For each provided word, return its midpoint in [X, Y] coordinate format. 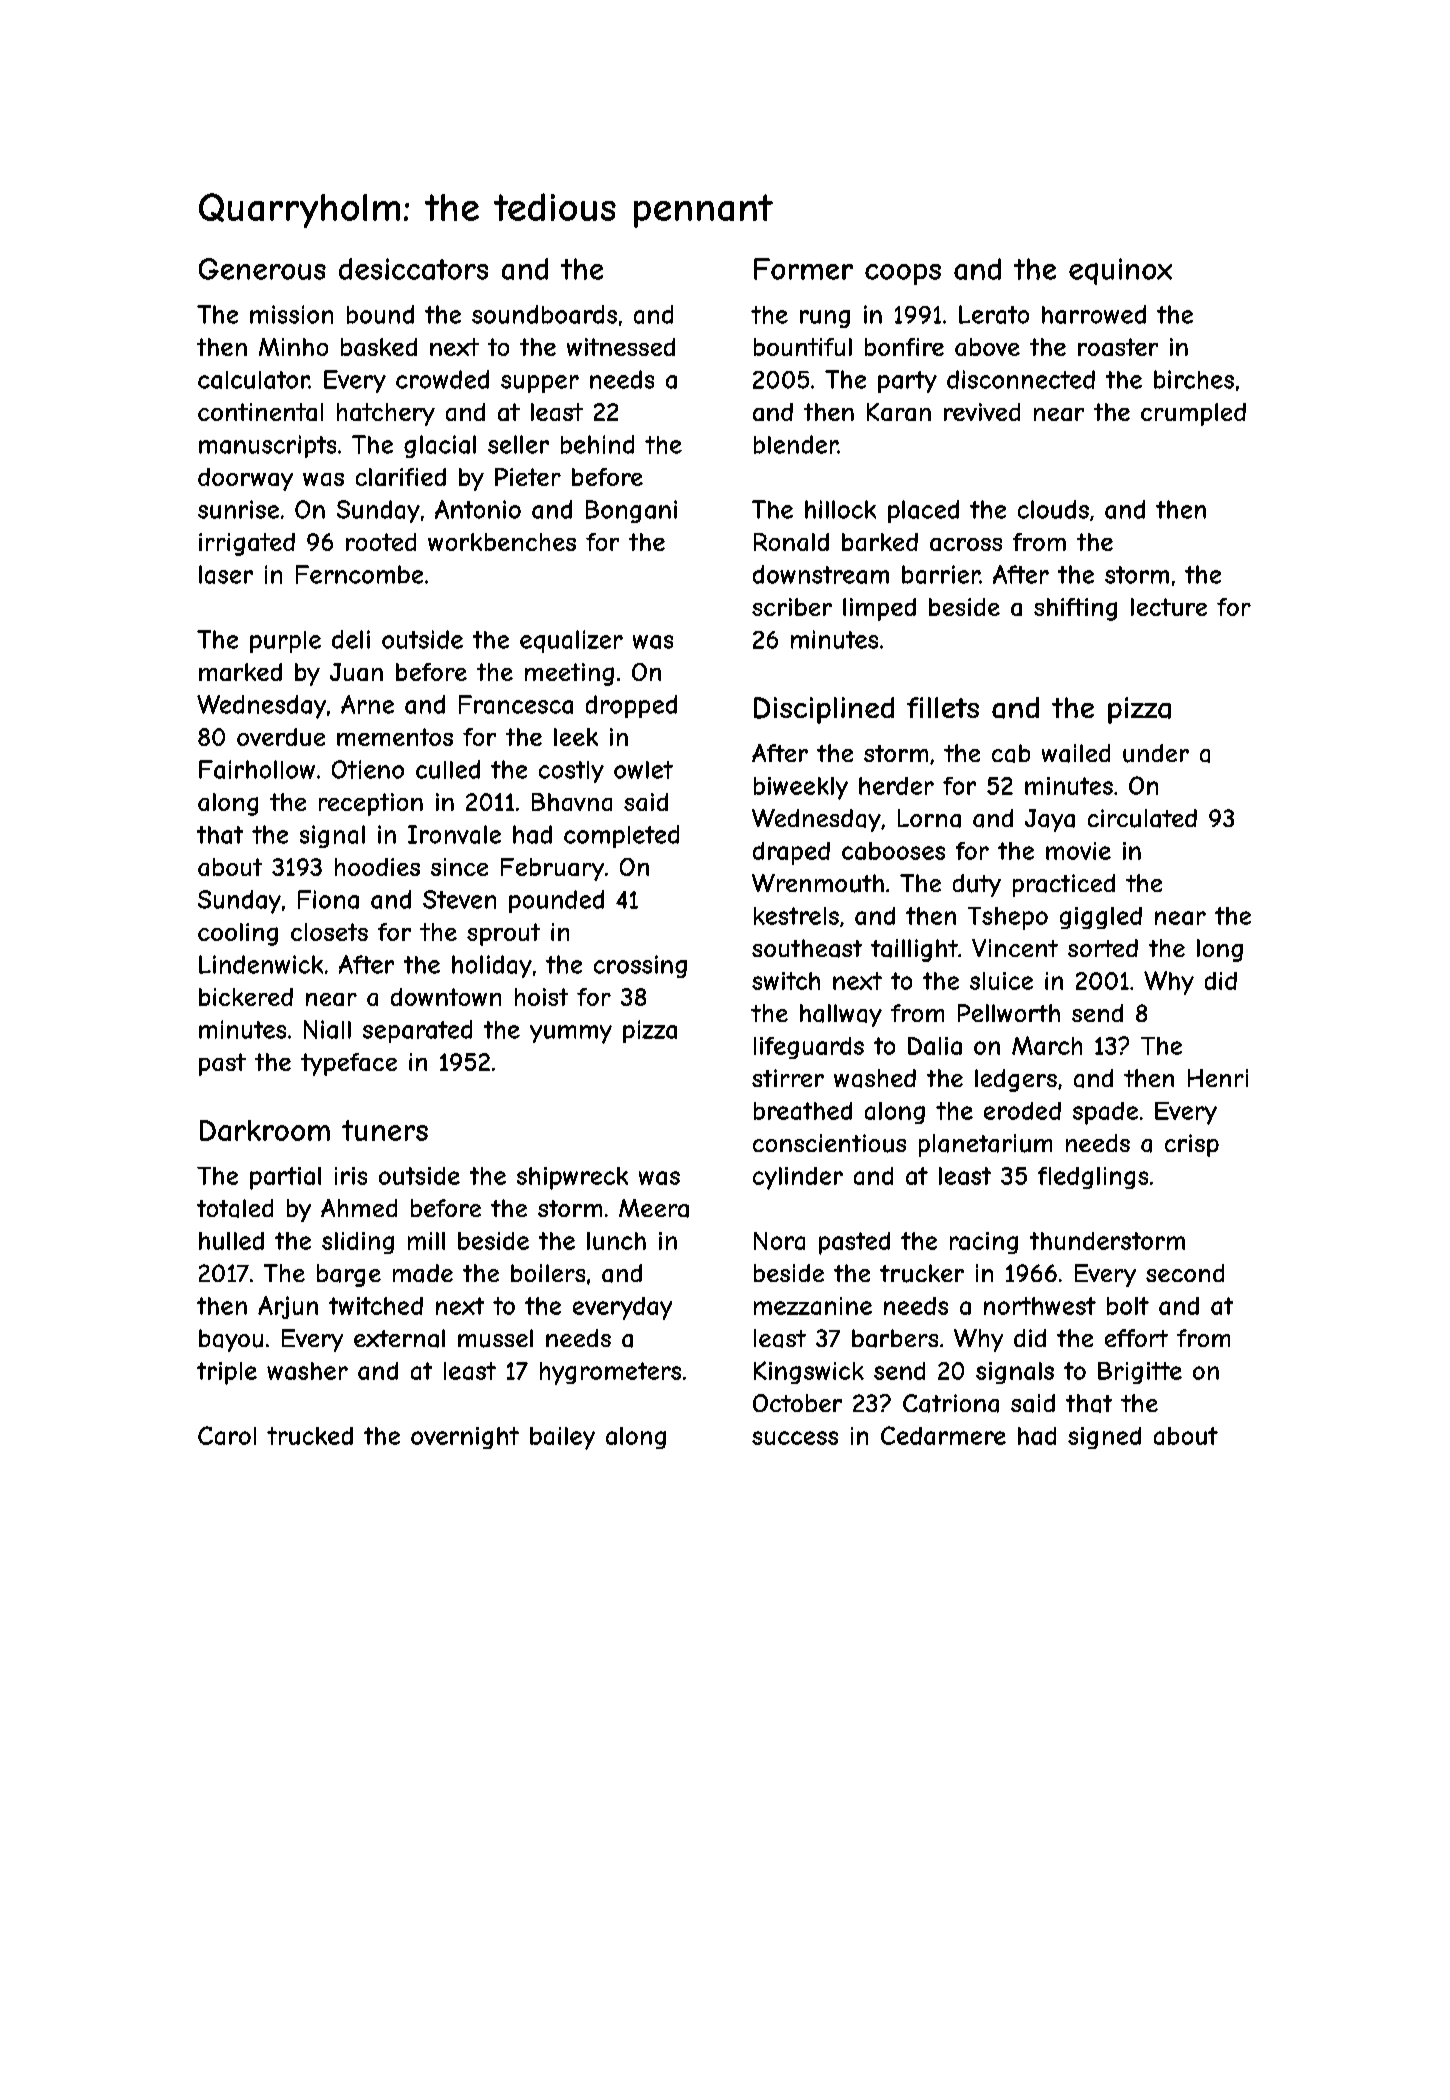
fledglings [1093, 1178]
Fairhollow [257, 769]
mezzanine [813, 1306]
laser [226, 574]
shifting [1075, 609]
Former [803, 269]
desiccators [413, 269]
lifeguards [809, 1048]
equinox [1120, 271]
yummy [571, 1034]
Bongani [631, 511]
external [399, 1338]
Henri [1218, 1078]
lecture [1169, 607]
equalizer [571, 641]
